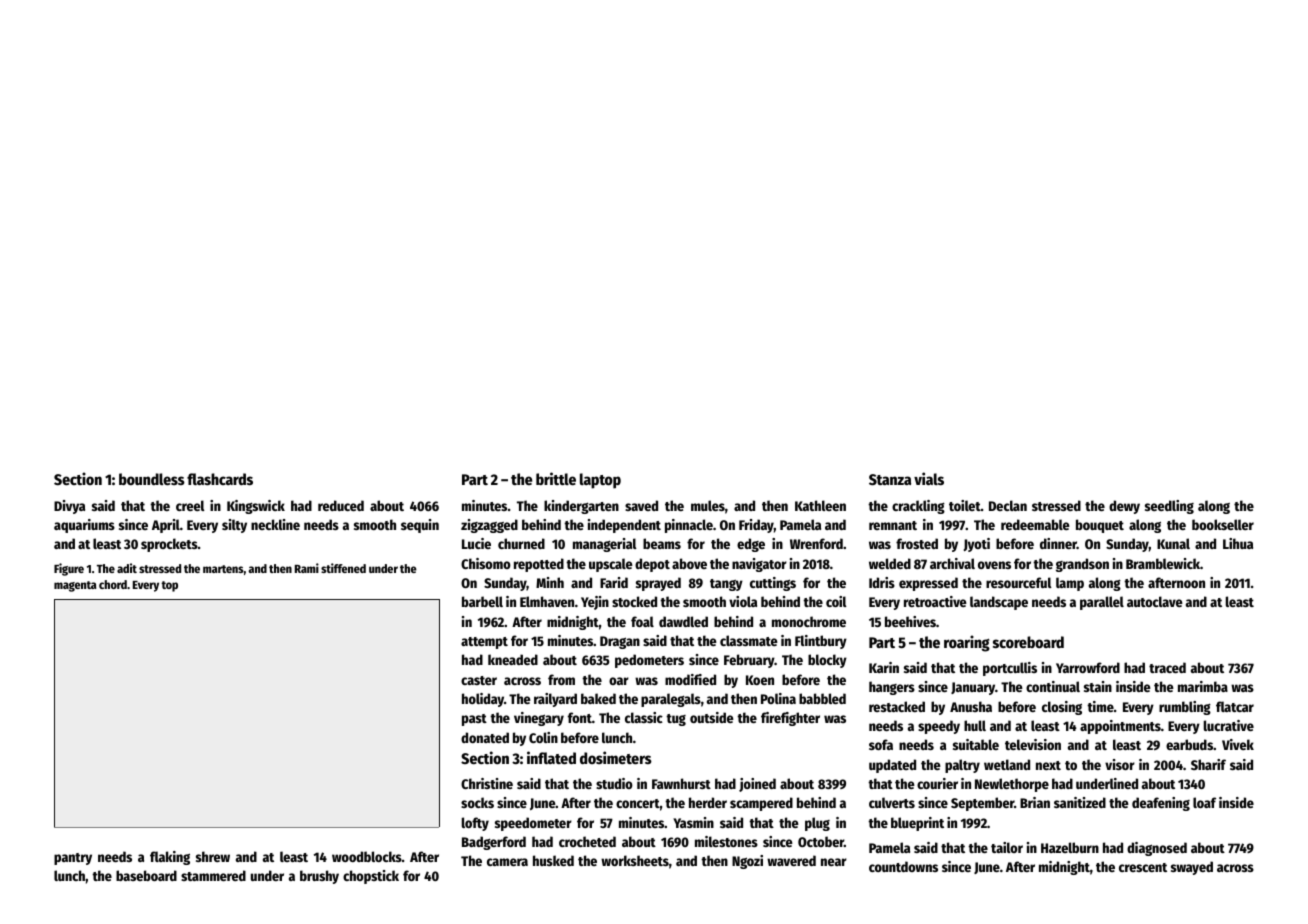 This document has height=924, width=1308. I want to click on chord, so click(113, 584).
